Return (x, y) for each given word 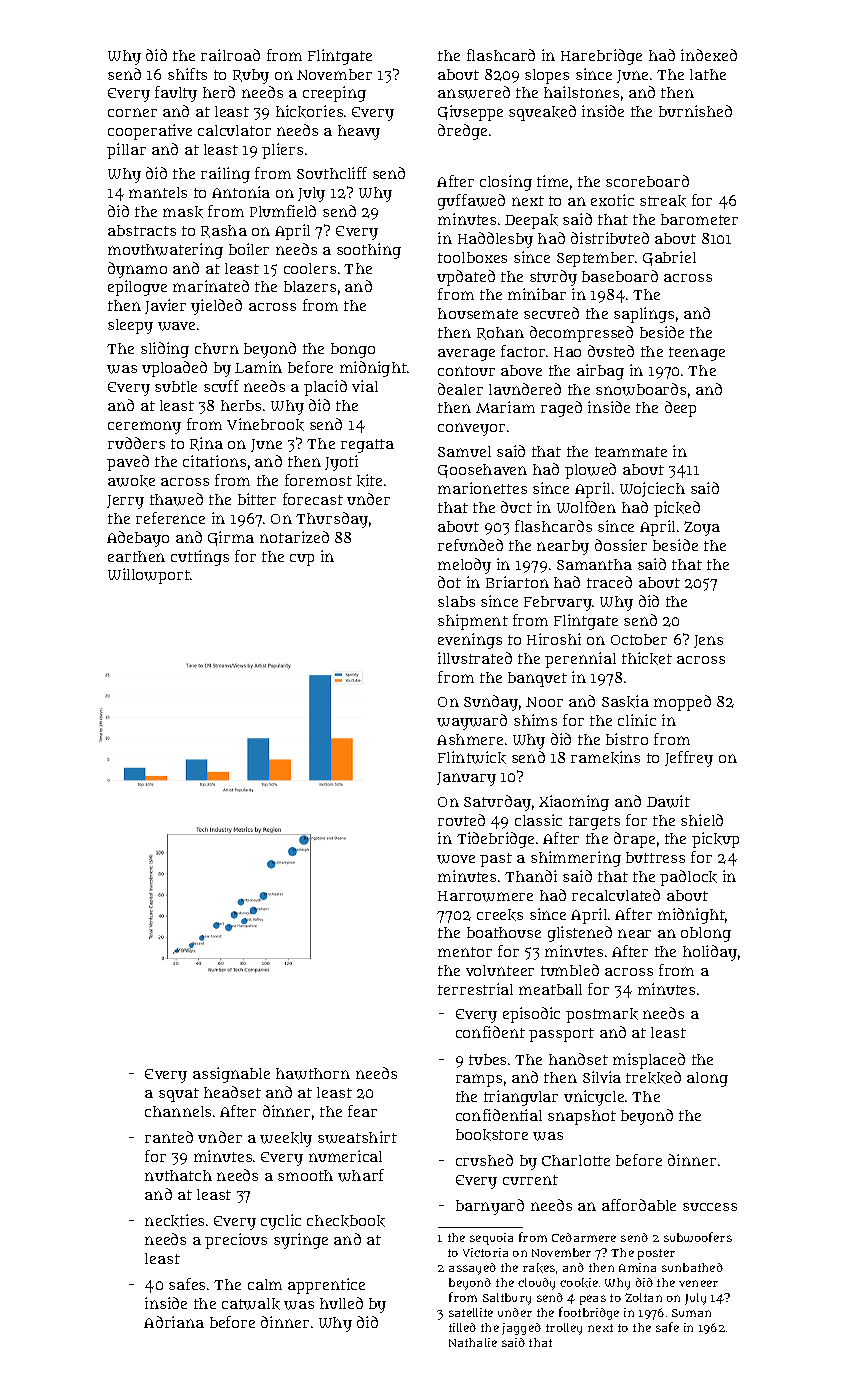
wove (456, 859)
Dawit (668, 801)
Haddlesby (495, 240)
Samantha (594, 564)
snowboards (641, 389)
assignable (231, 1075)
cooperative (150, 132)
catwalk (251, 1304)
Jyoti (341, 463)
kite (369, 480)
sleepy (130, 326)
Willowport (149, 576)
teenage (697, 354)
